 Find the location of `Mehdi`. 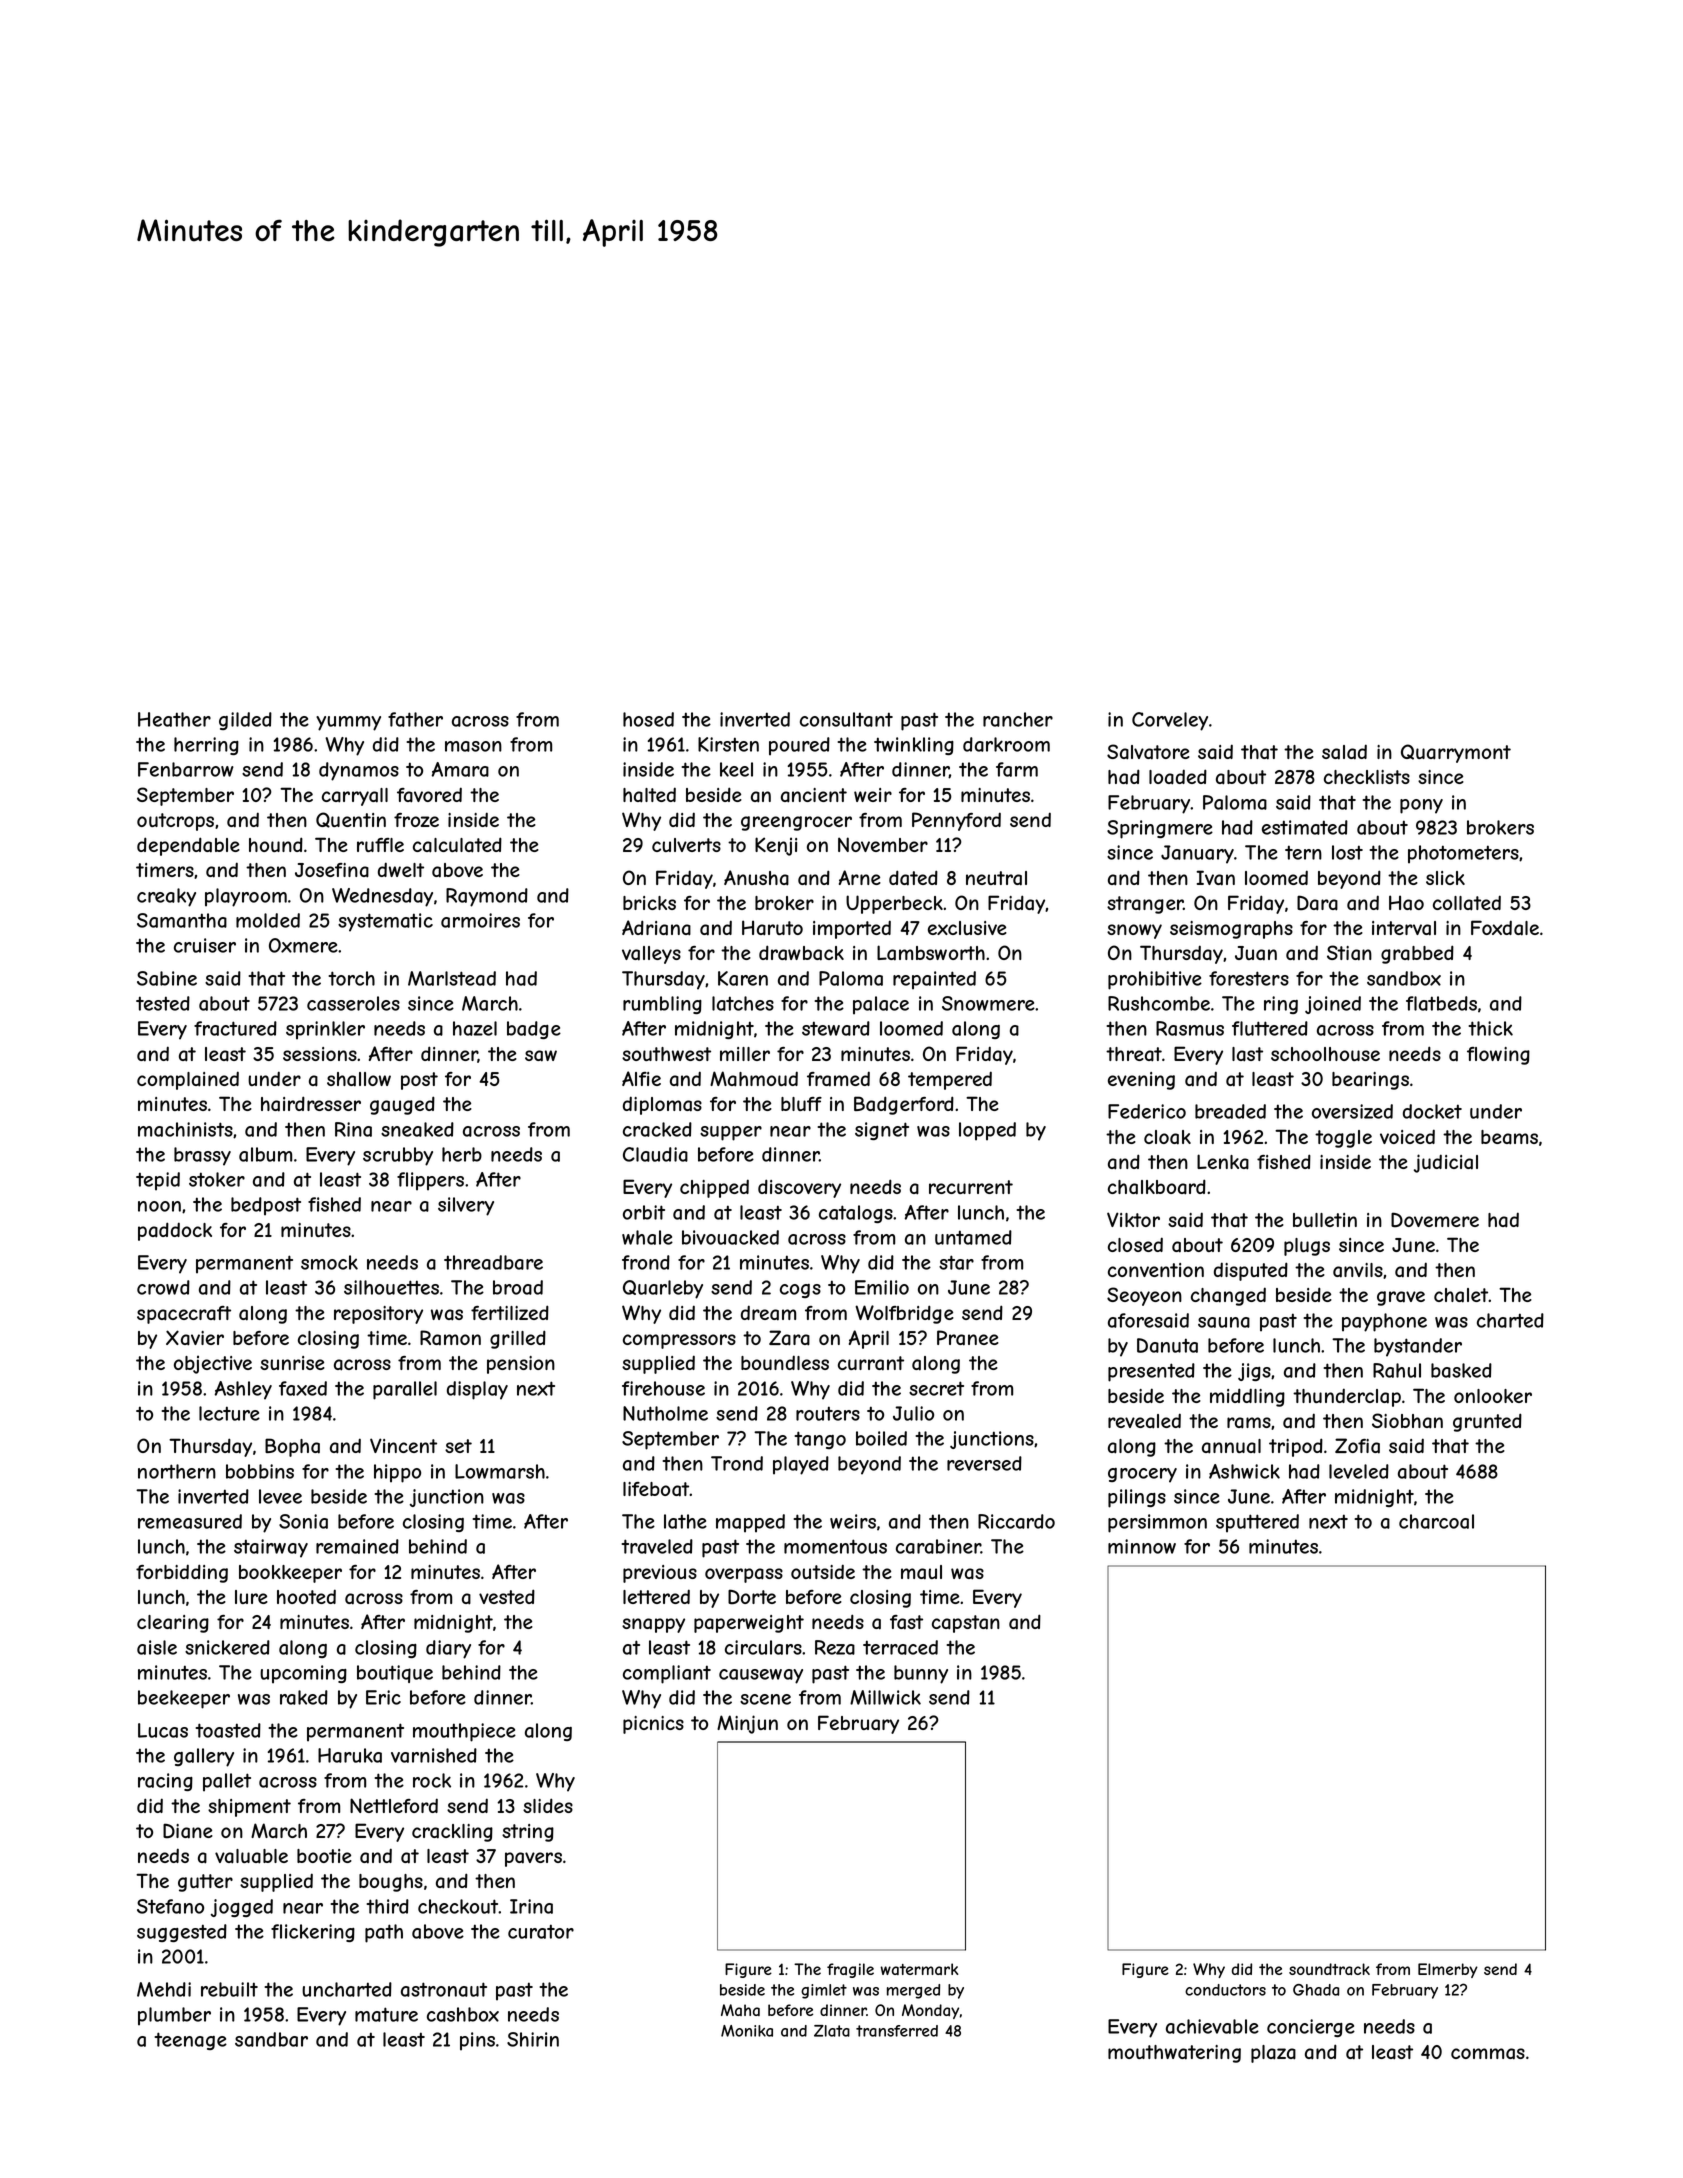

Mehdi is located at coordinates (164, 1989).
